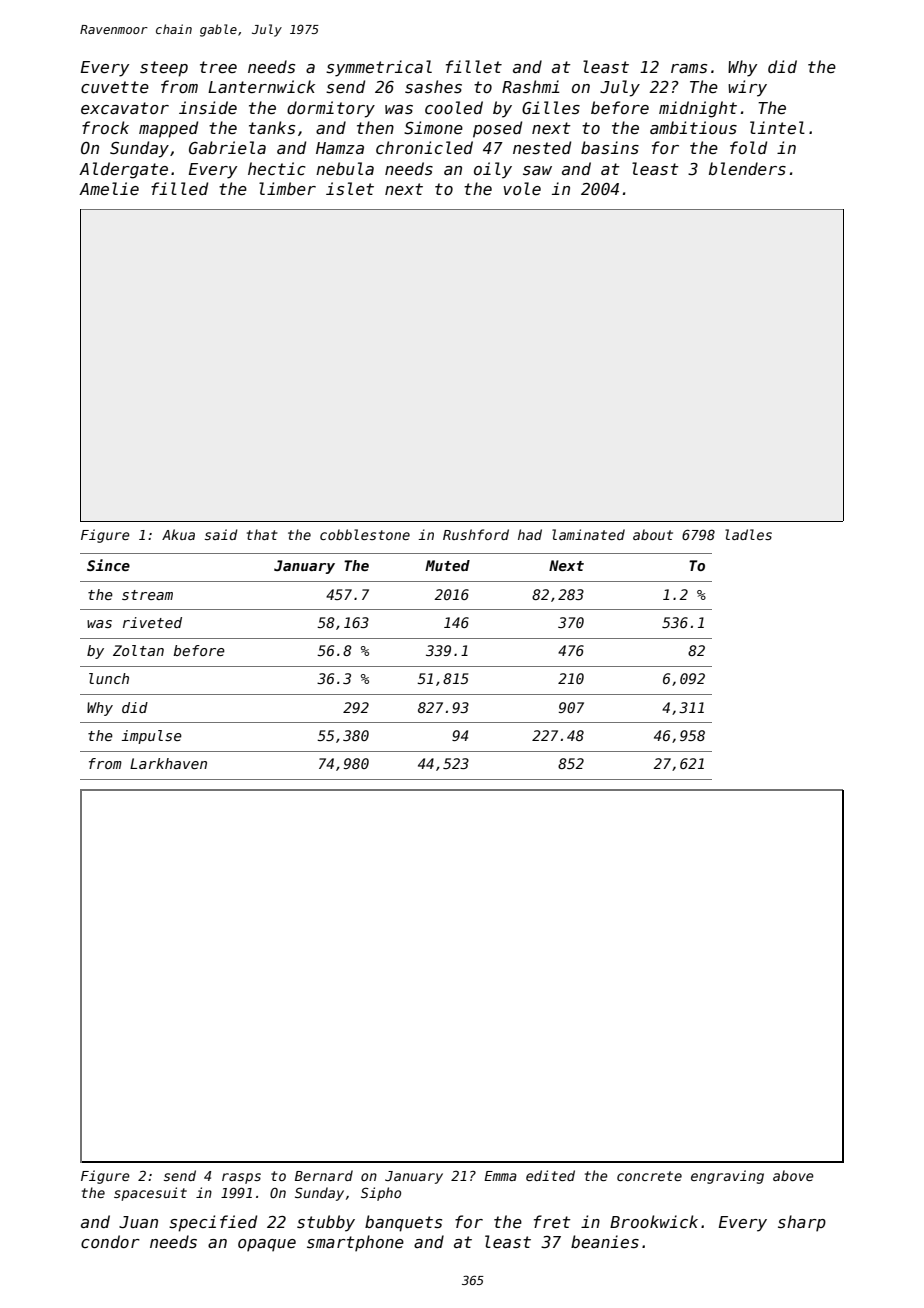 Image resolution: width=924 pixels, height=1308 pixels. I want to click on Larkhaven, so click(168, 763).
